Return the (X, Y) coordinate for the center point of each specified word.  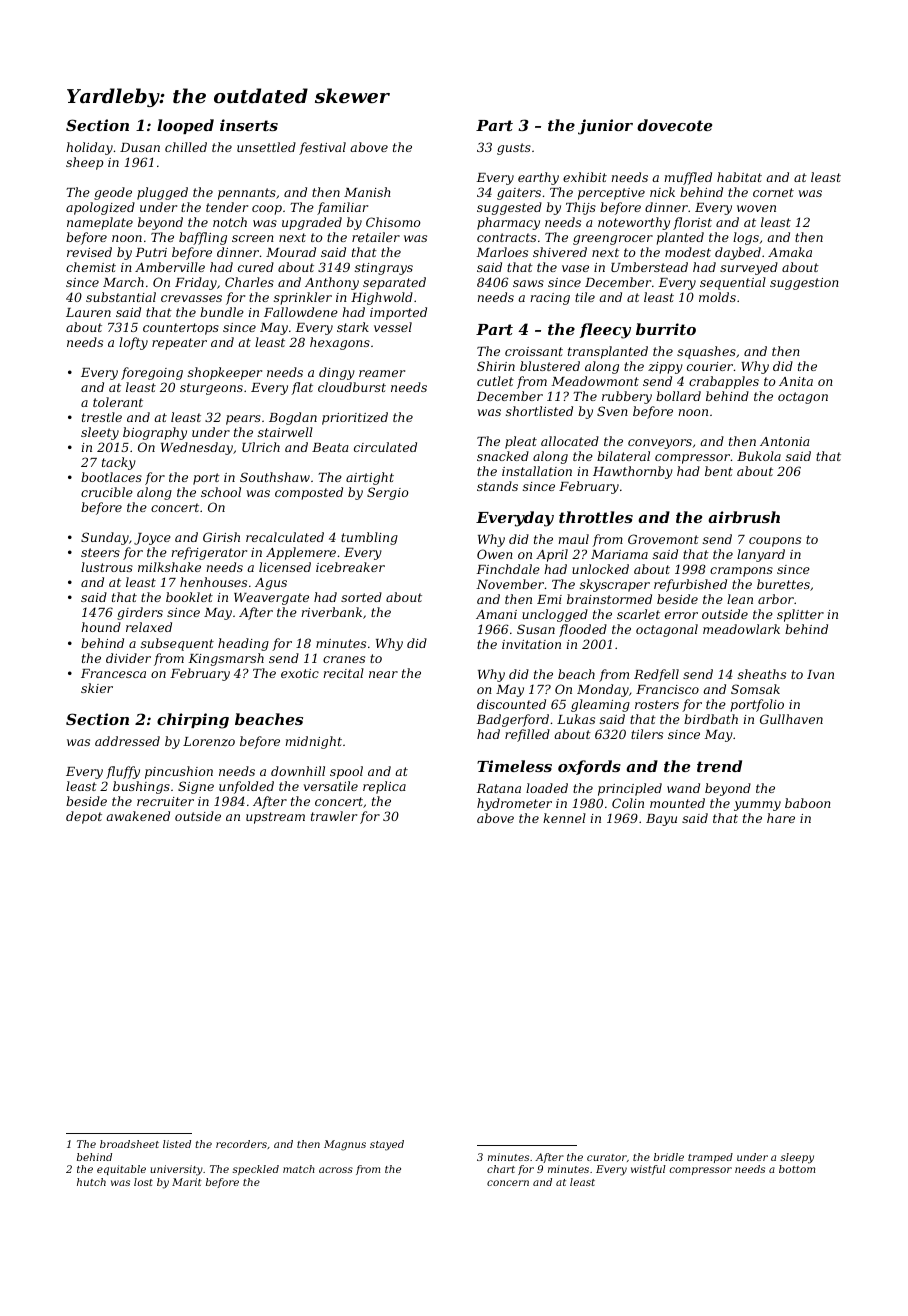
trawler (334, 816)
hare (781, 818)
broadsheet (129, 1144)
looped (185, 126)
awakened (138, 816)
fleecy (605, 331)
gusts (514, 149)
